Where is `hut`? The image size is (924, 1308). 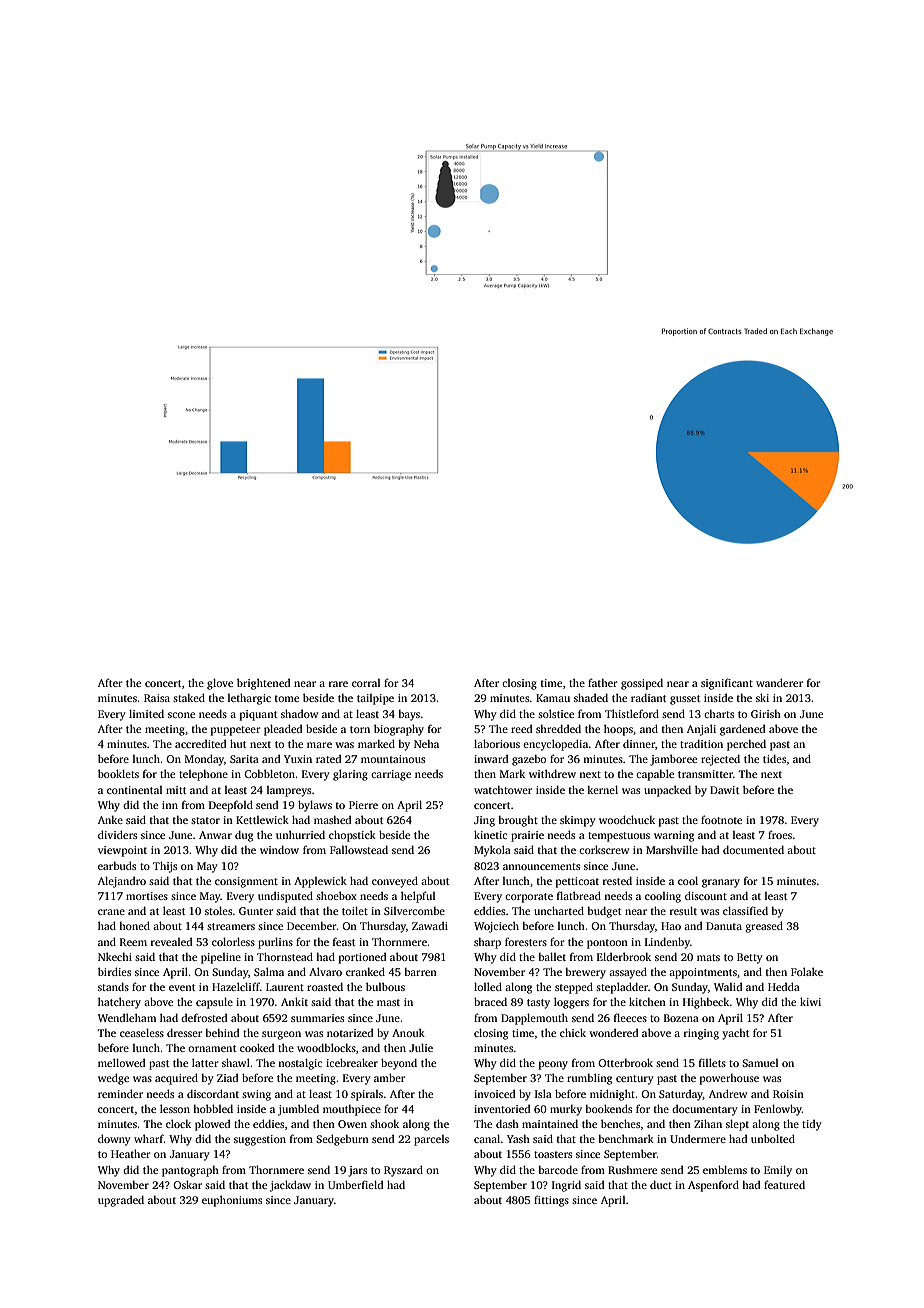
hut is located at coordinates (238, 743).
